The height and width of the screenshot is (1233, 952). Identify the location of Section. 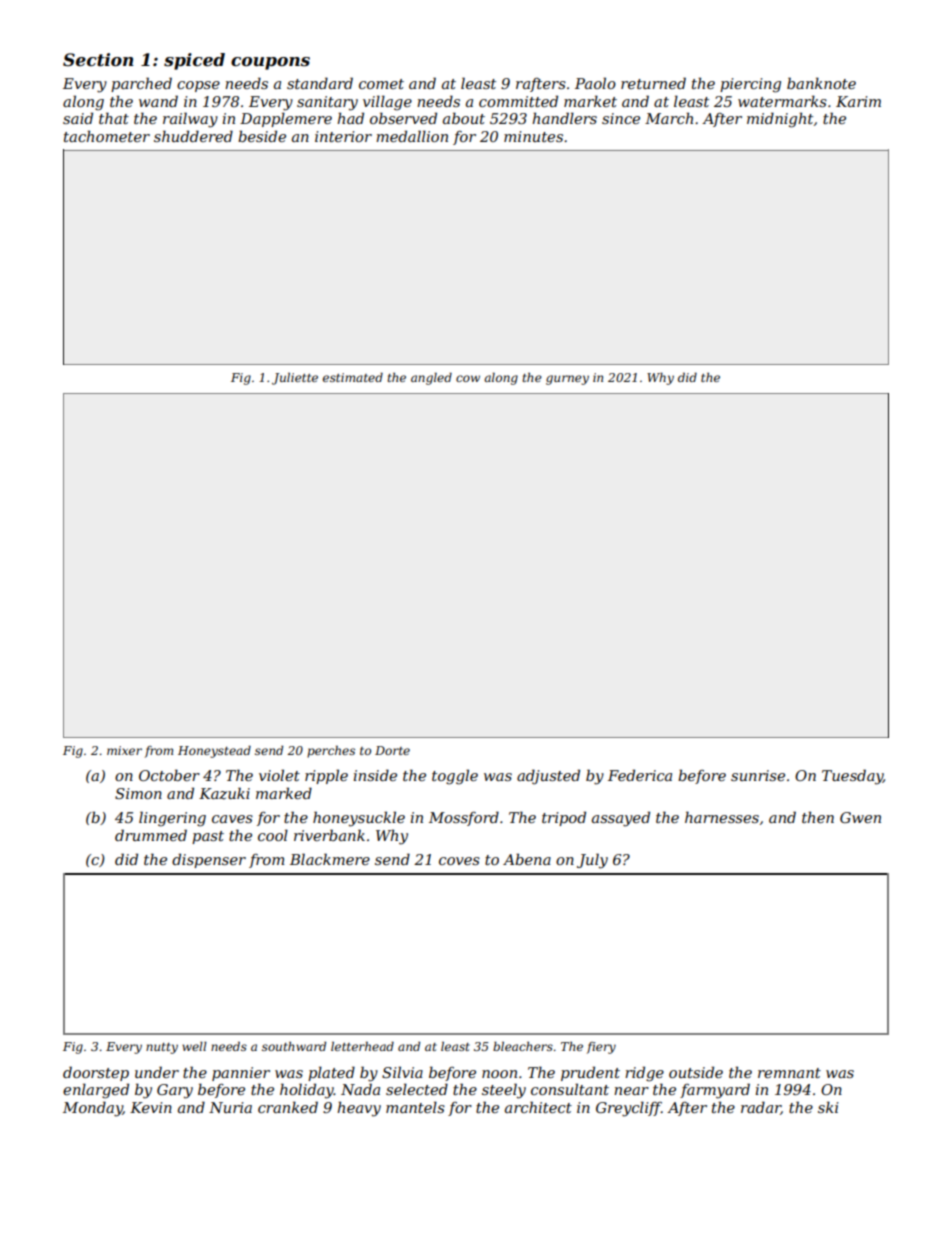
(98, 59).
